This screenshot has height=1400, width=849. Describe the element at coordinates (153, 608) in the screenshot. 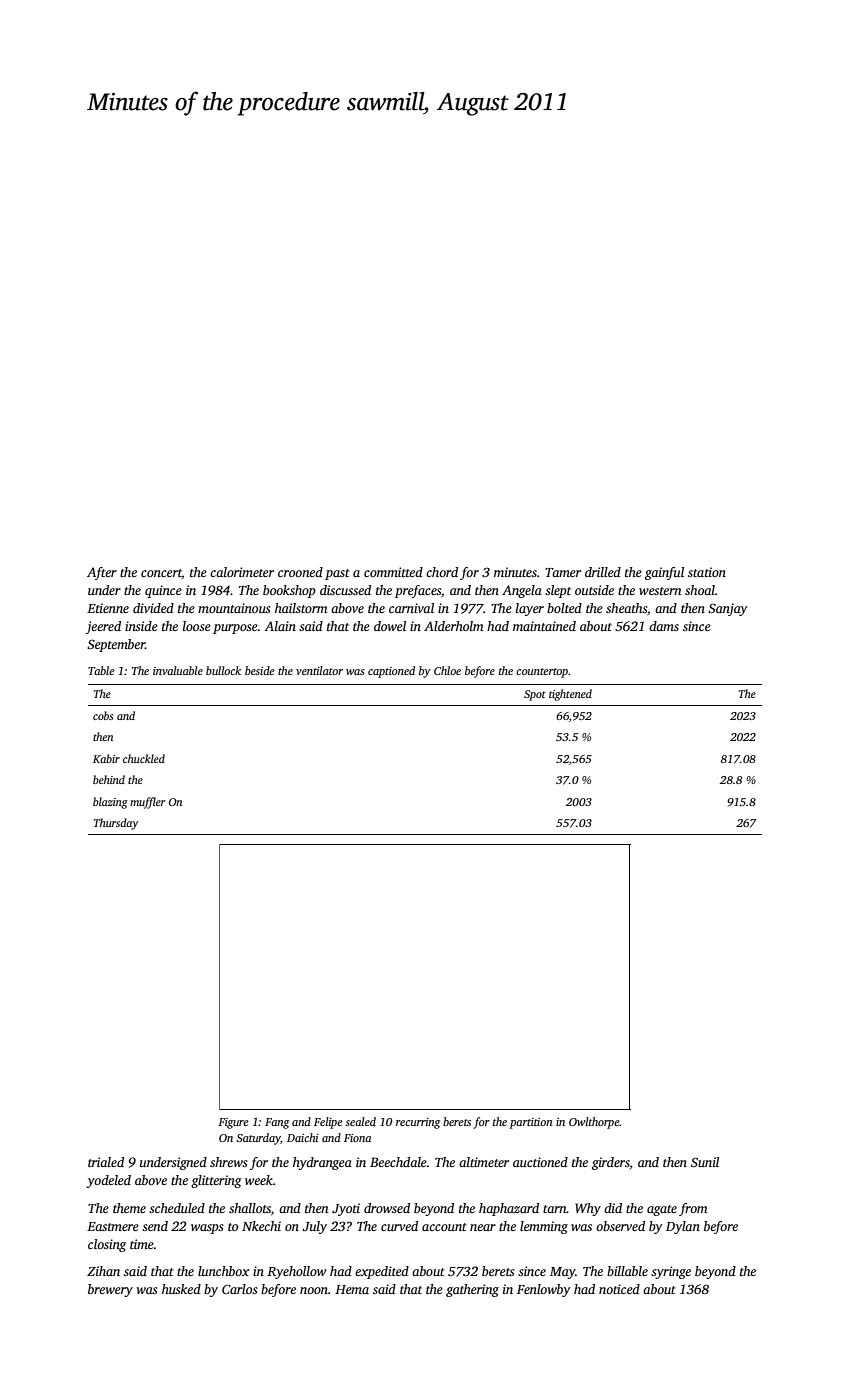

I see `divided` at that location.
